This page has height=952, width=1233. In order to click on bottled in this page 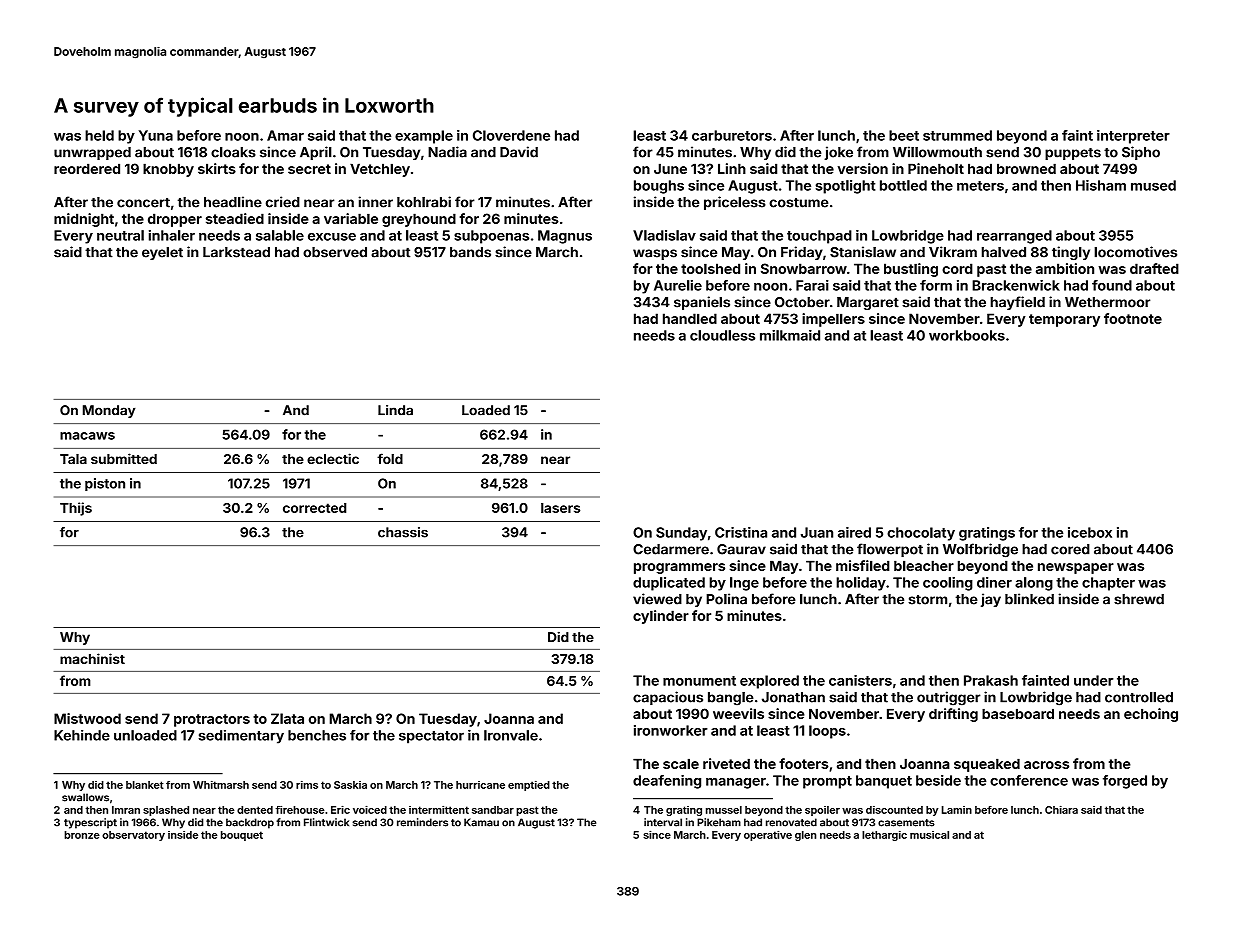, I will do `click(903, 185)`.
